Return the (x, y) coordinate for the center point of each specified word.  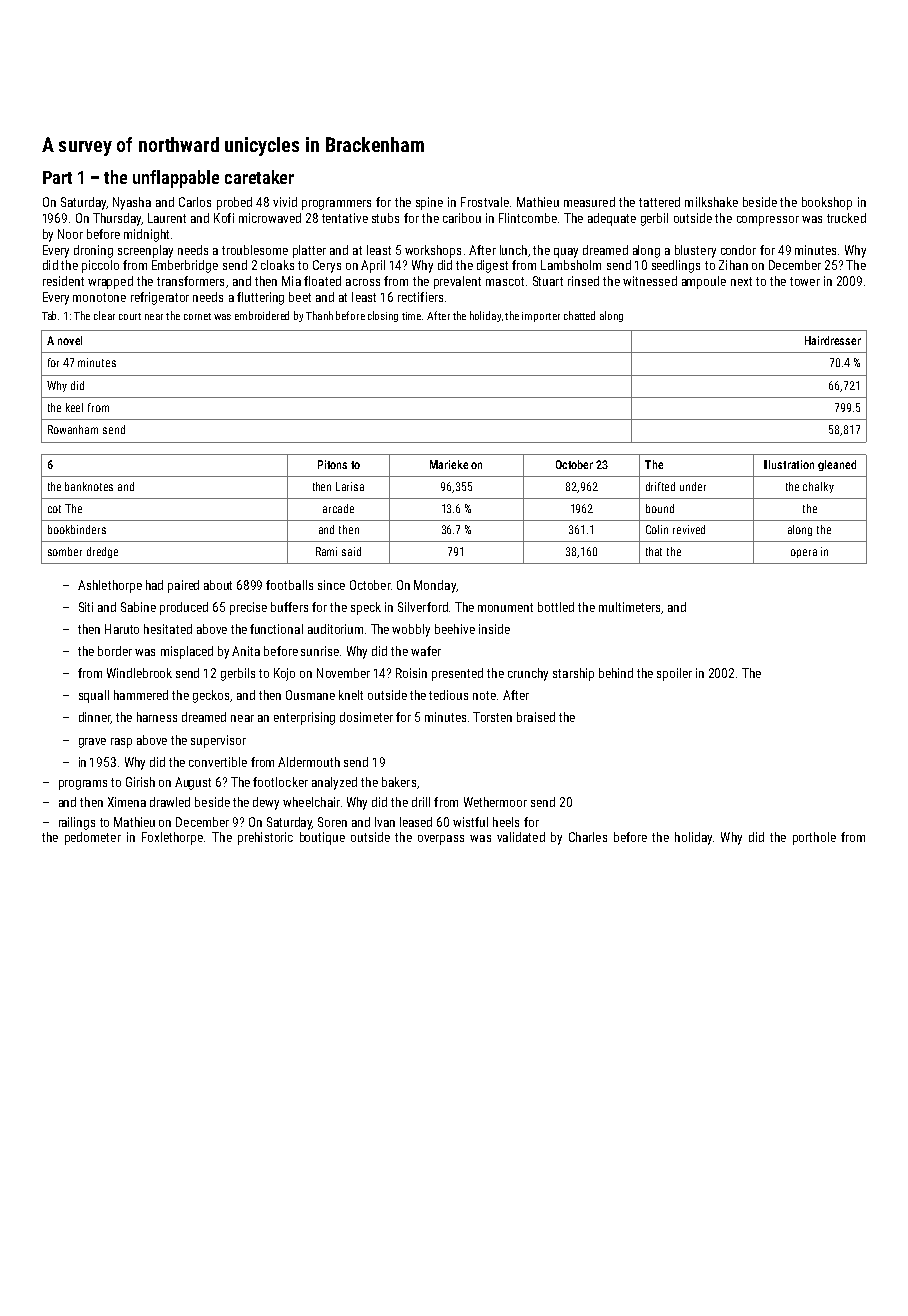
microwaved (270, 218)
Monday (435, 586)
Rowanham (73, 429)
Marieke (449, 464)
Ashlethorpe (110, 586)
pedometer (93, 838)
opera (804, 553)
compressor (768, 221)
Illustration (789, 464)
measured (589, 202)
